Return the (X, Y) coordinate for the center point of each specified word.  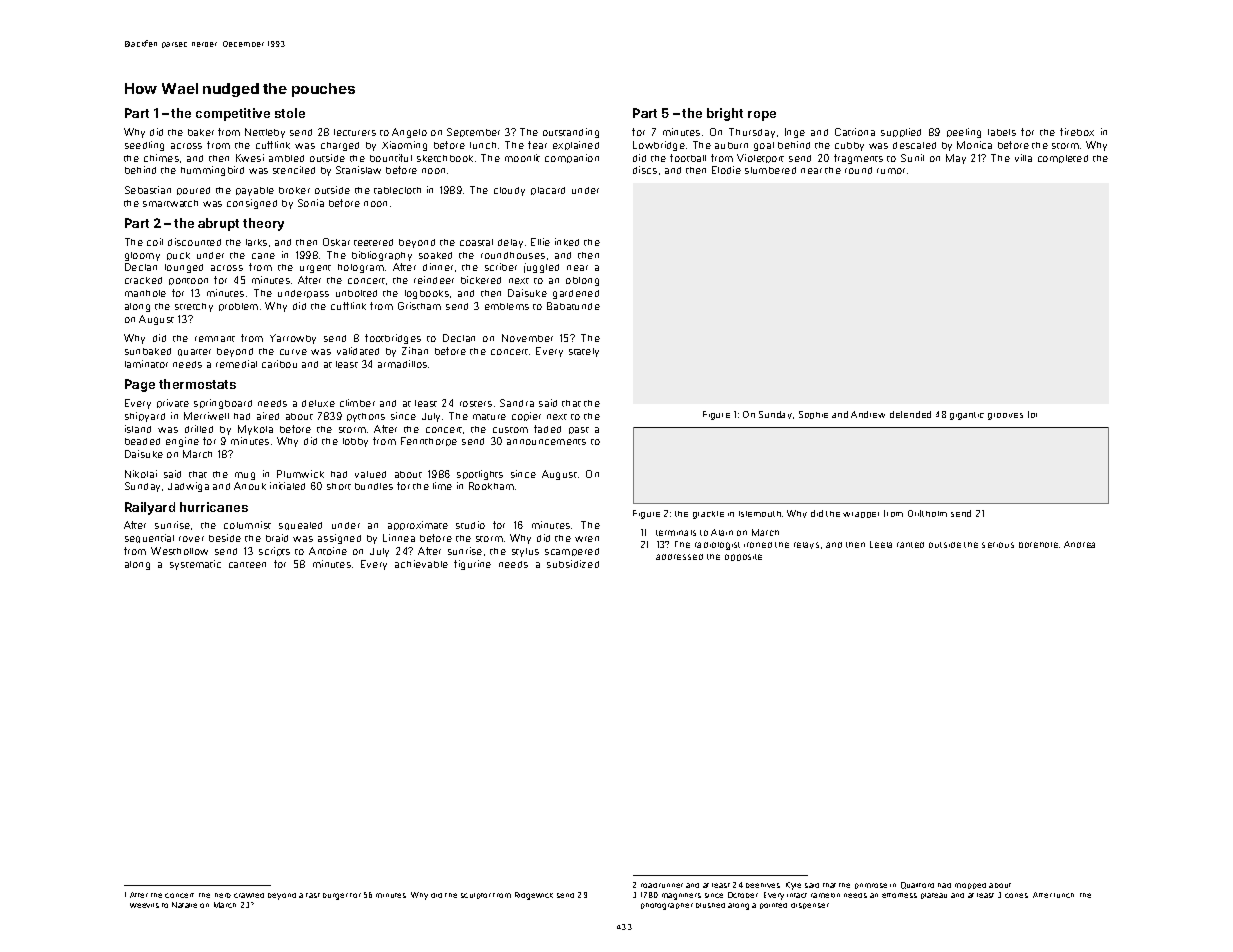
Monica (974, 145)
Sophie (813, 415)
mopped (970, 886)
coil (155, 242)
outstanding (571, 133)
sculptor (476, 896)
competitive (233, 114)
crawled (249, 895)
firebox (1077, 132)
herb (223, 895)
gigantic (967, 416)
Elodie (726, 170)
